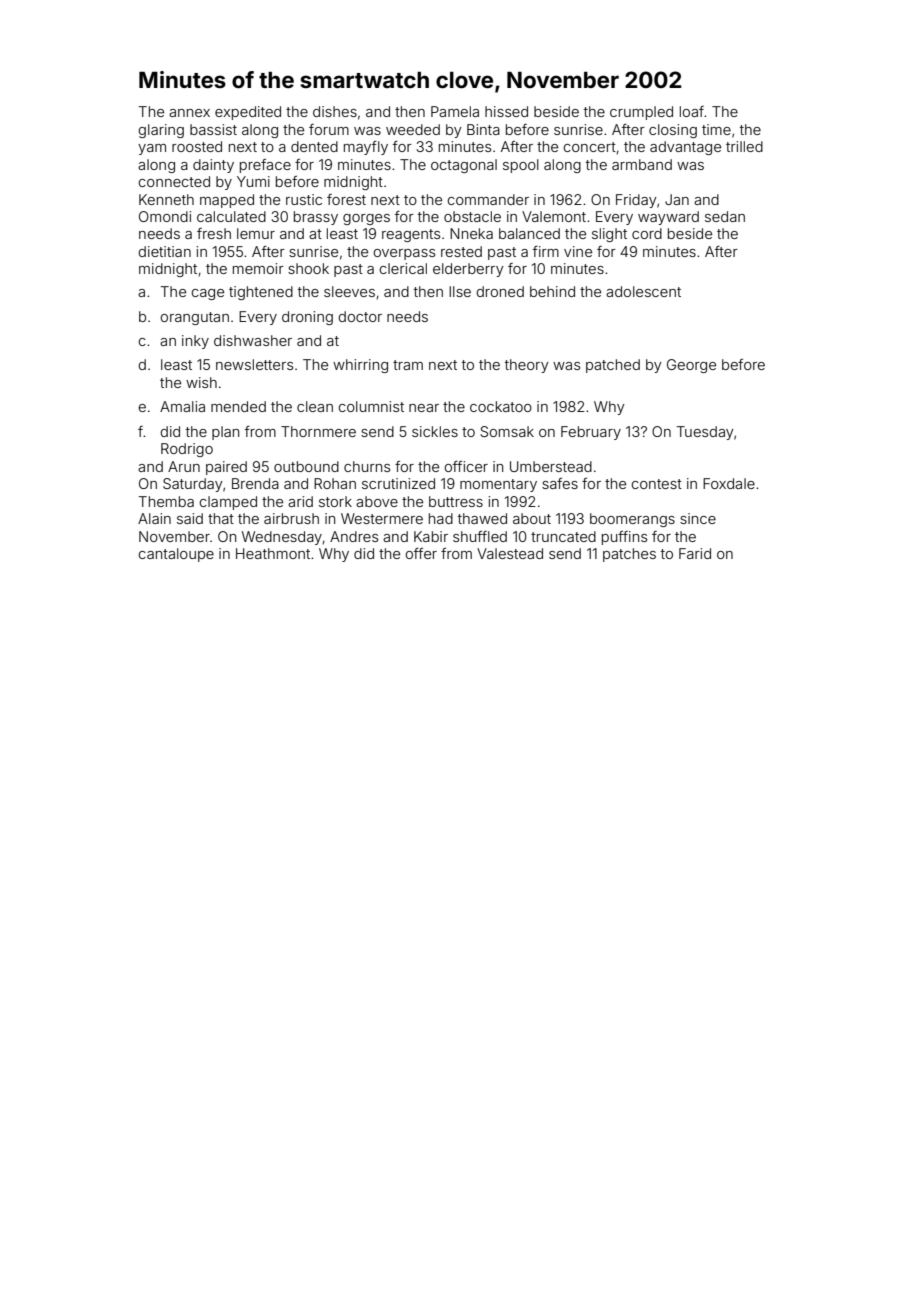  What do you see at coordinates (435, 431) in the screenshot?
I see `sickles` at bounding box center [435, 431].
